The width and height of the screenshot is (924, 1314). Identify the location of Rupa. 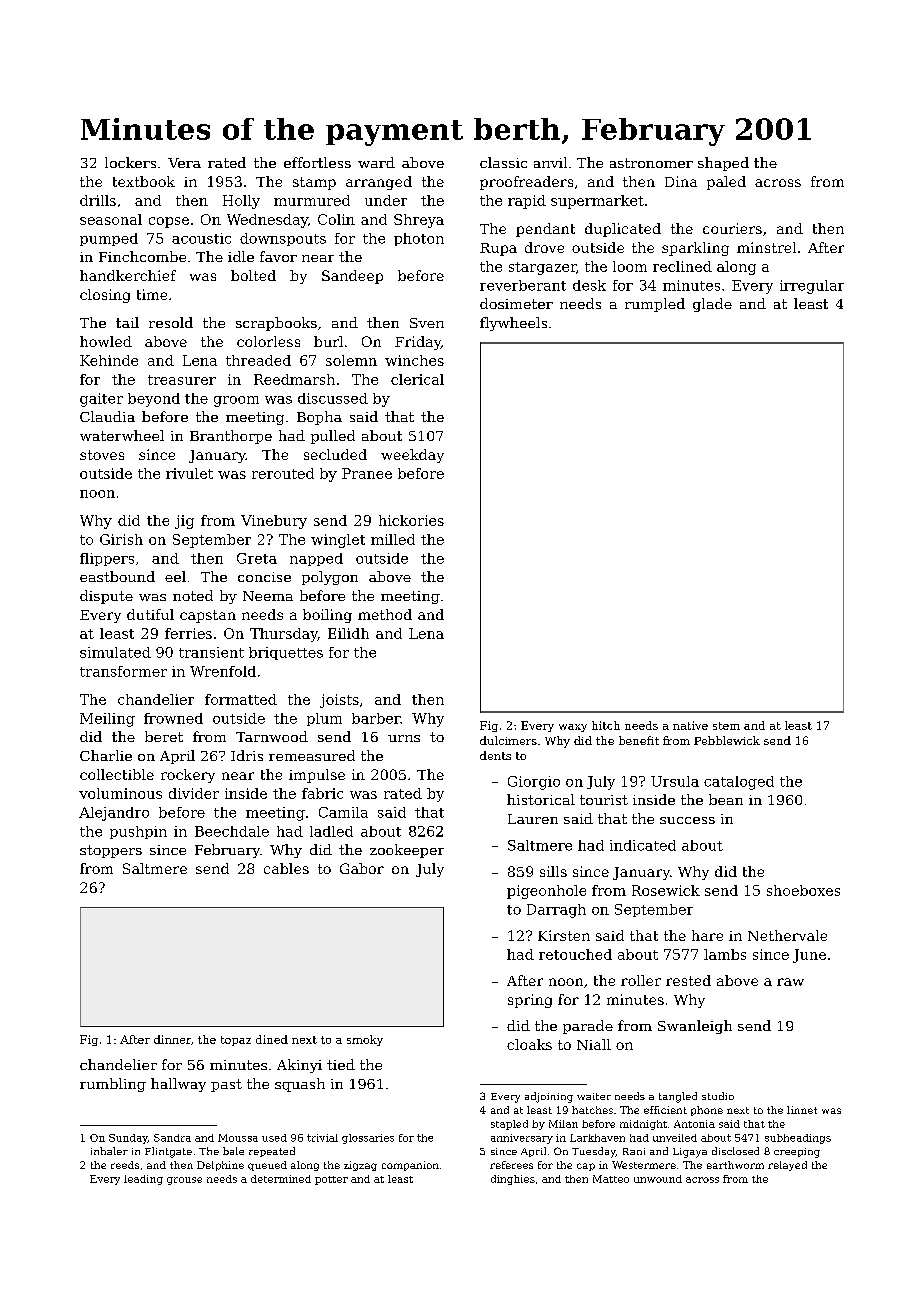
(498, 249).
